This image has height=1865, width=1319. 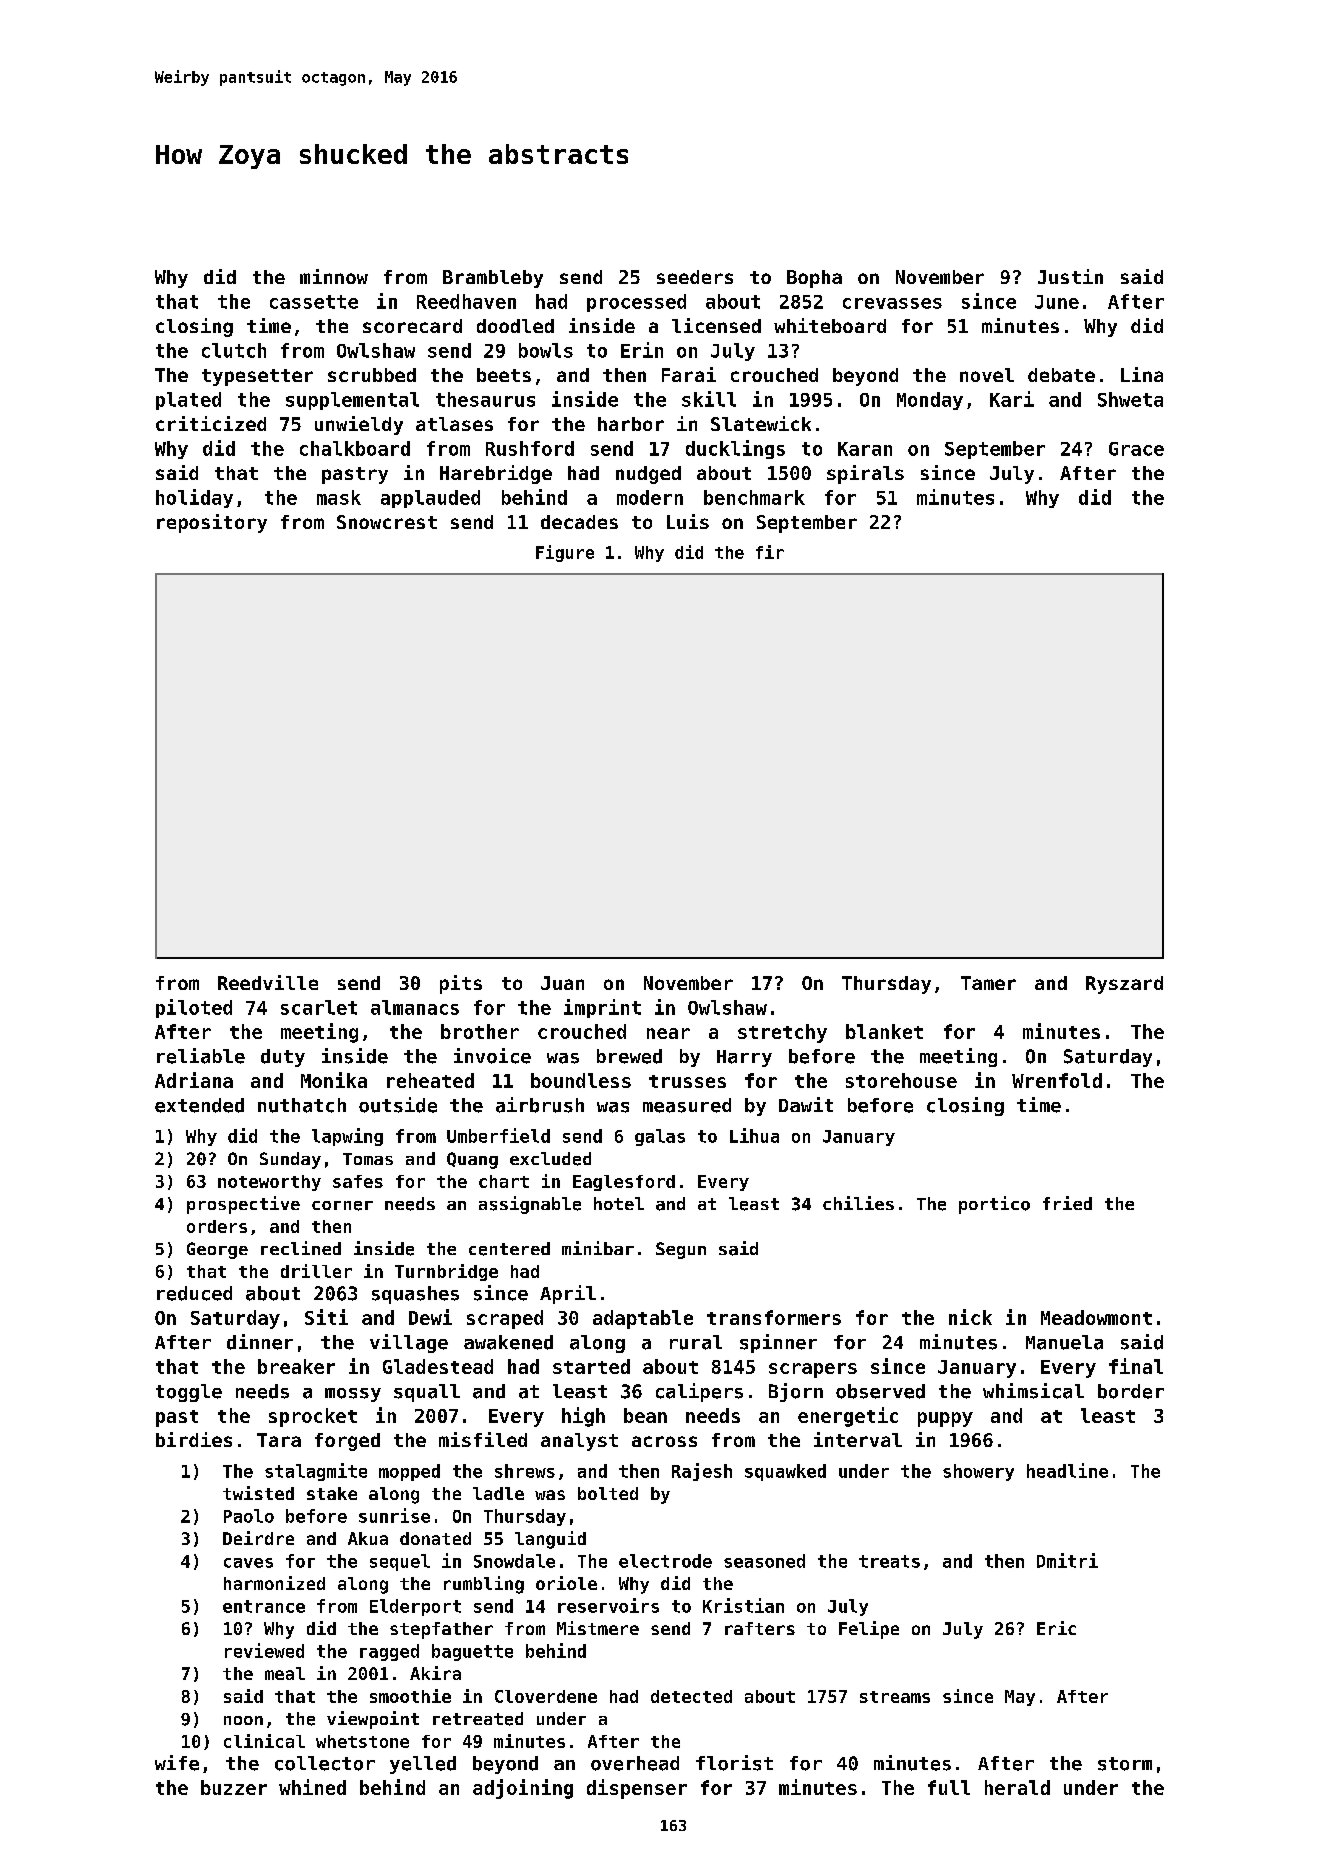 What do you see at coordinates (562, 983) in the image?
I see `Juan` at bounding box center [562, 983].
